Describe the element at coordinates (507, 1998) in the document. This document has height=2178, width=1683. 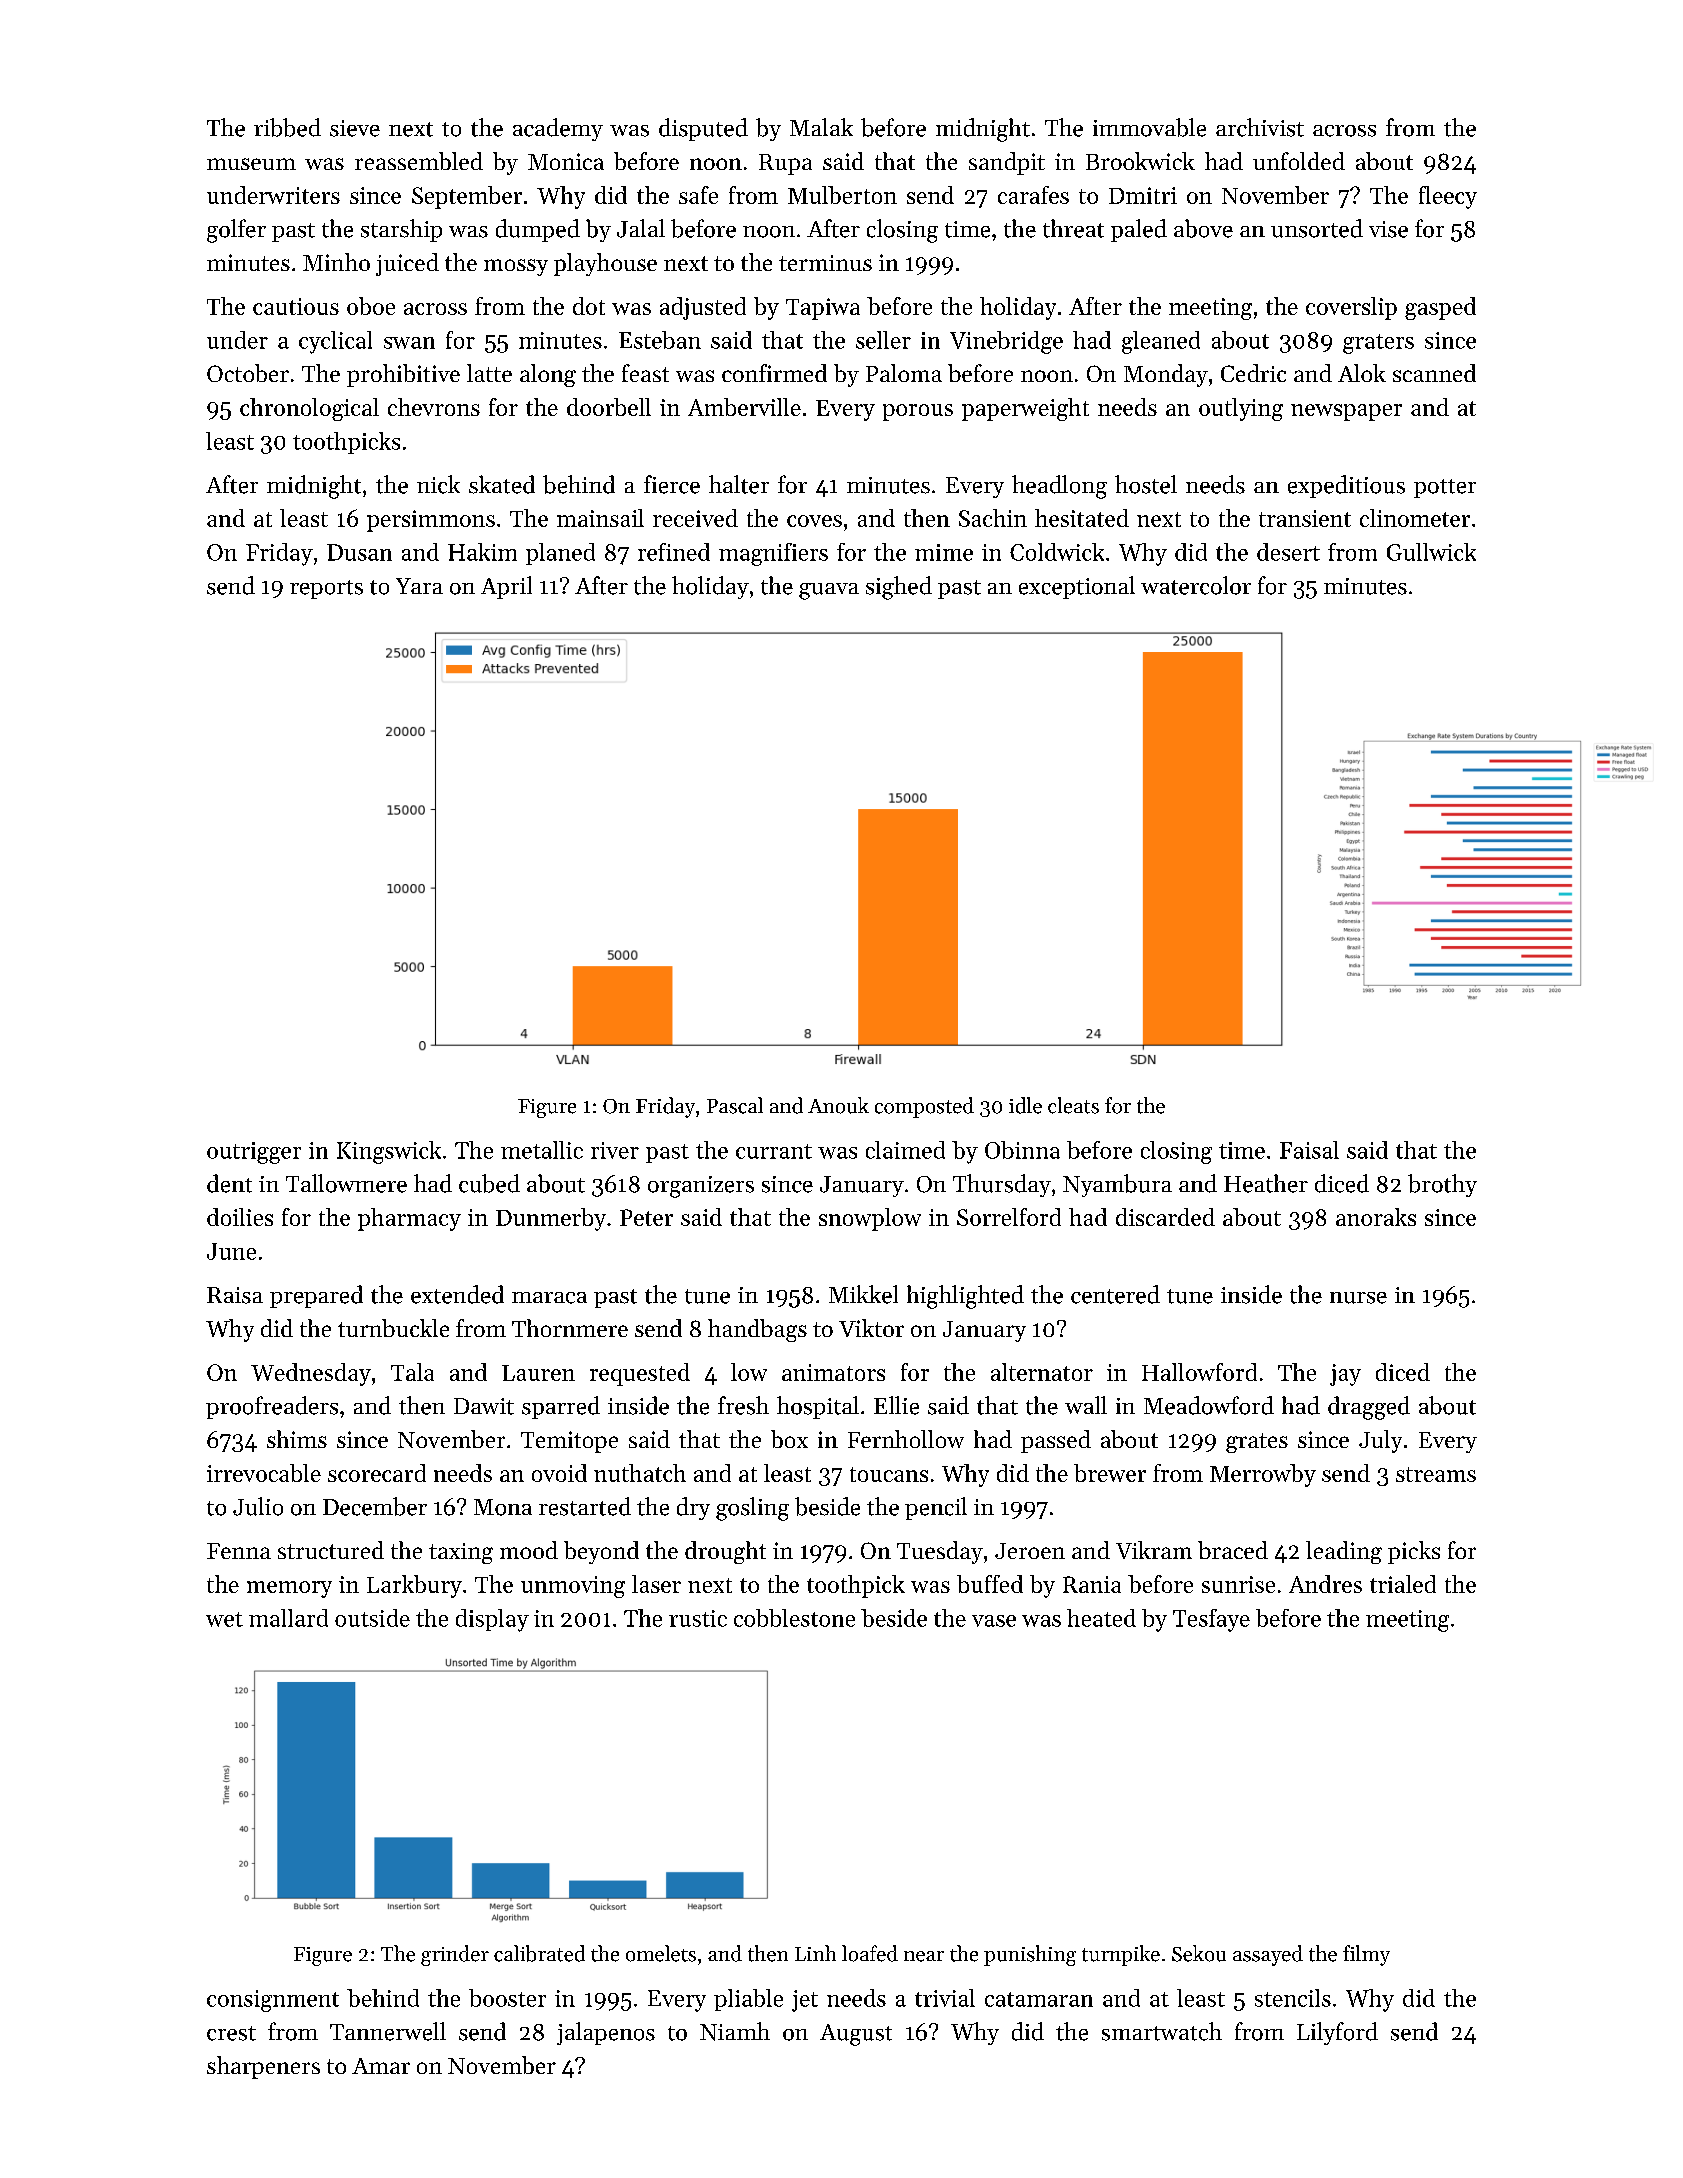
I see `booster` at that location.
